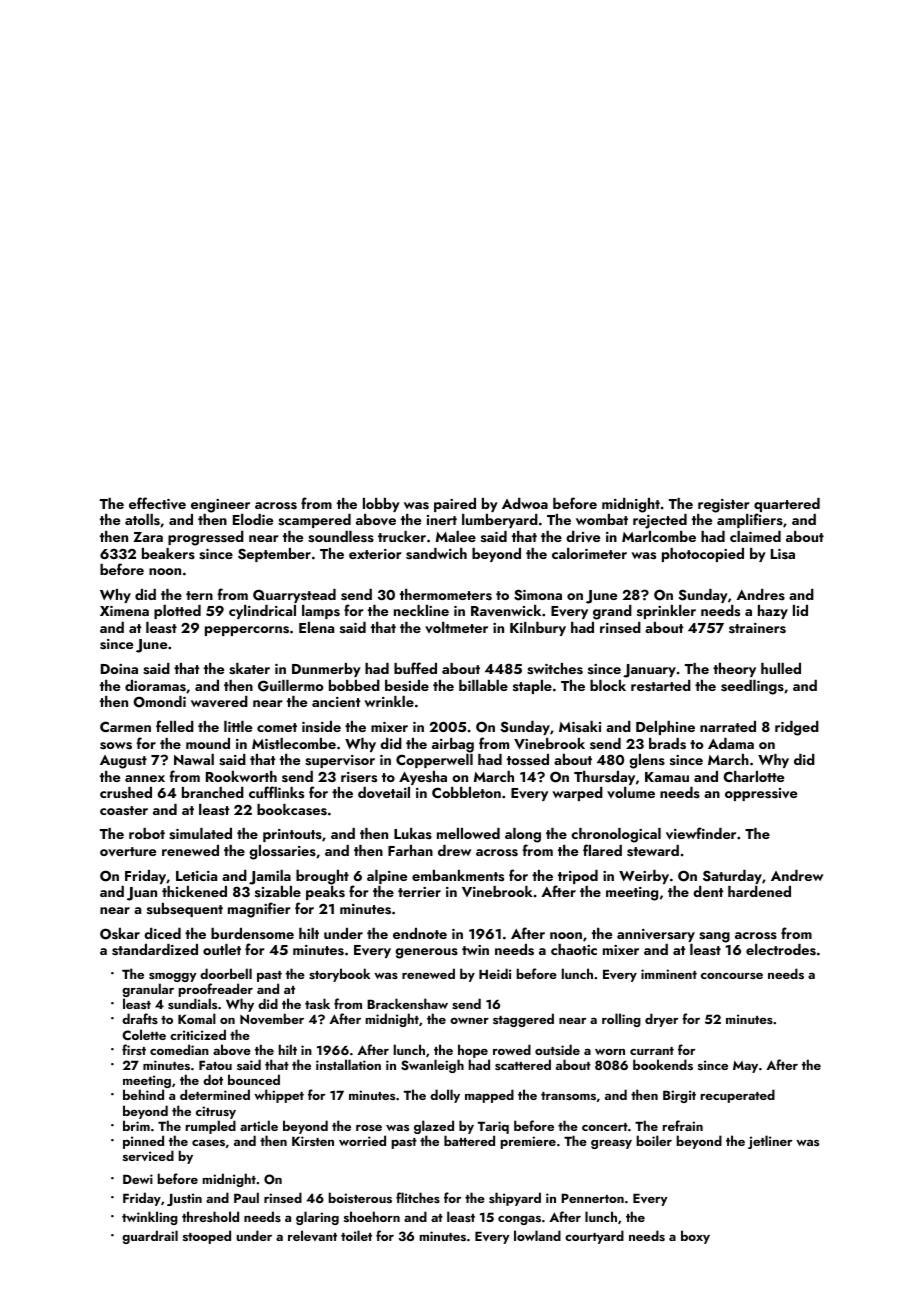  What do you see at coordinates (557, 1049) in the image?
I see `outside` at bounding box center [557, 1049].
